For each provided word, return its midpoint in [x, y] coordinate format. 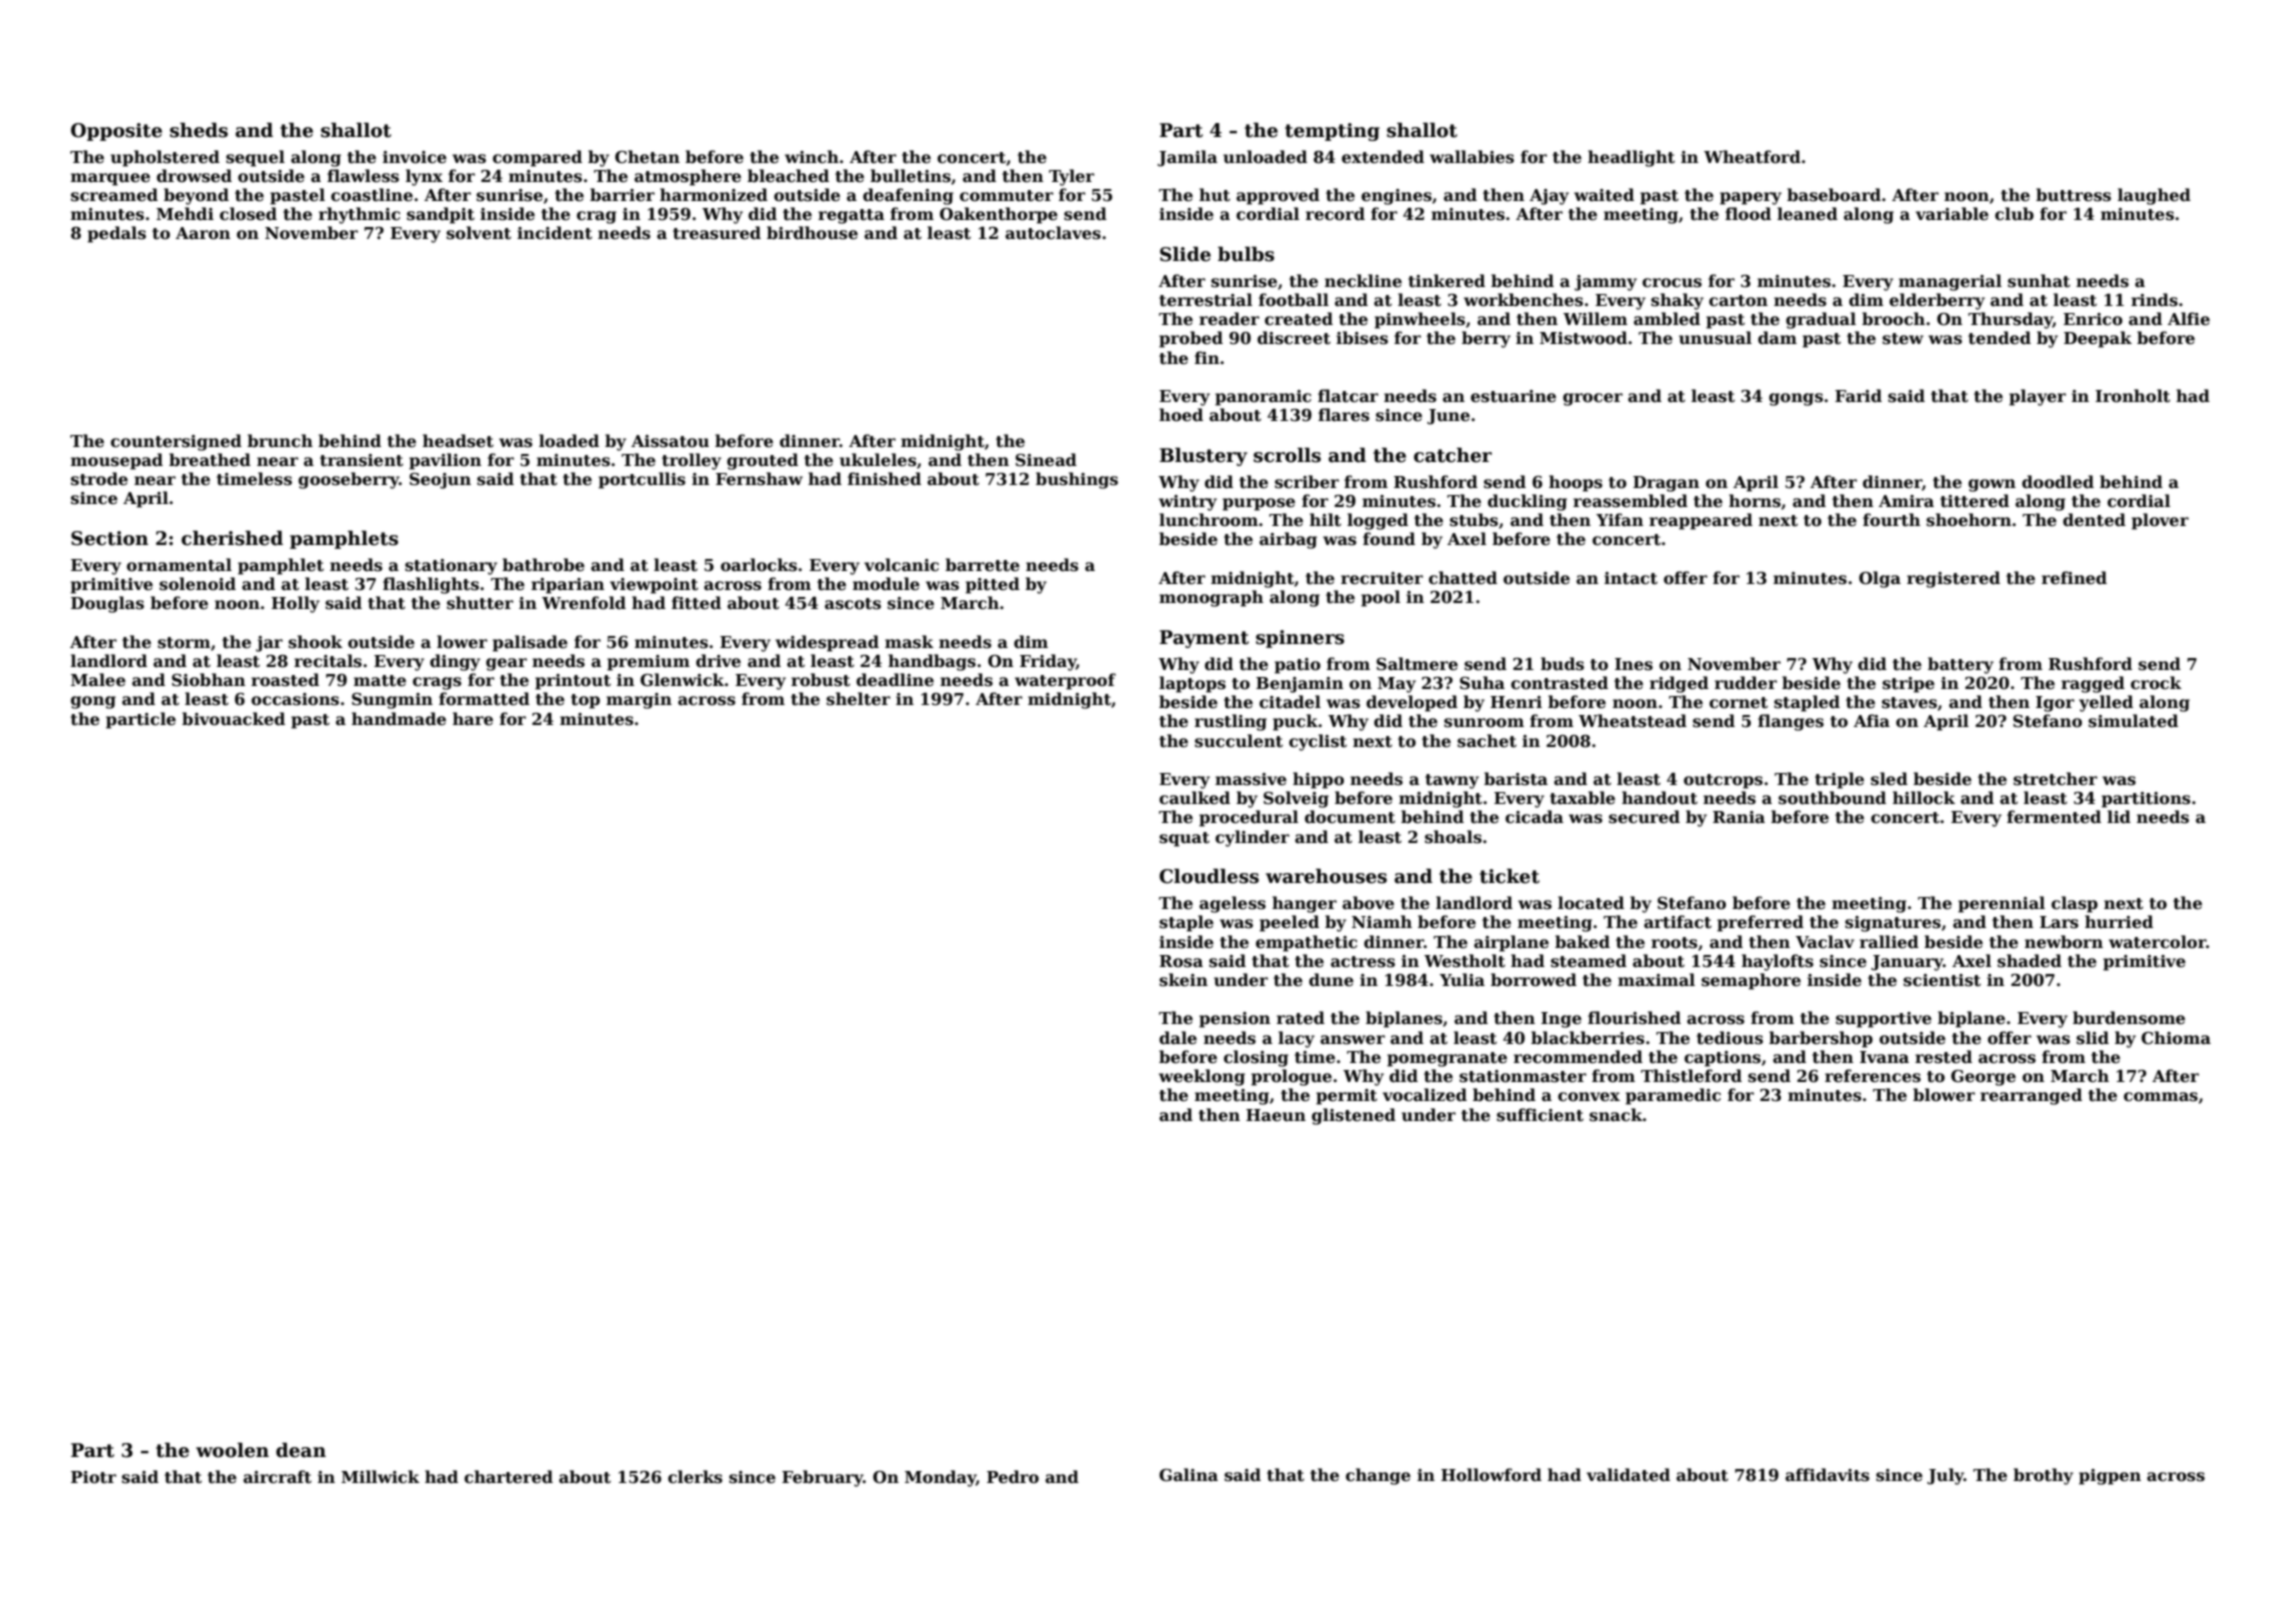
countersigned [176, 442]
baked [1582, 942]
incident [554, 233]
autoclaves [1053, 233]
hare [473, 719]
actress [1363, 962]
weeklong [1202, 1077]
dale [1178, 1038]
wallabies [1472, 157]
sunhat [2039, 281]
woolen [232, 1450]
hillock [1924, 798]
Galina [1188, 1475]
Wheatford [1752, 157]
